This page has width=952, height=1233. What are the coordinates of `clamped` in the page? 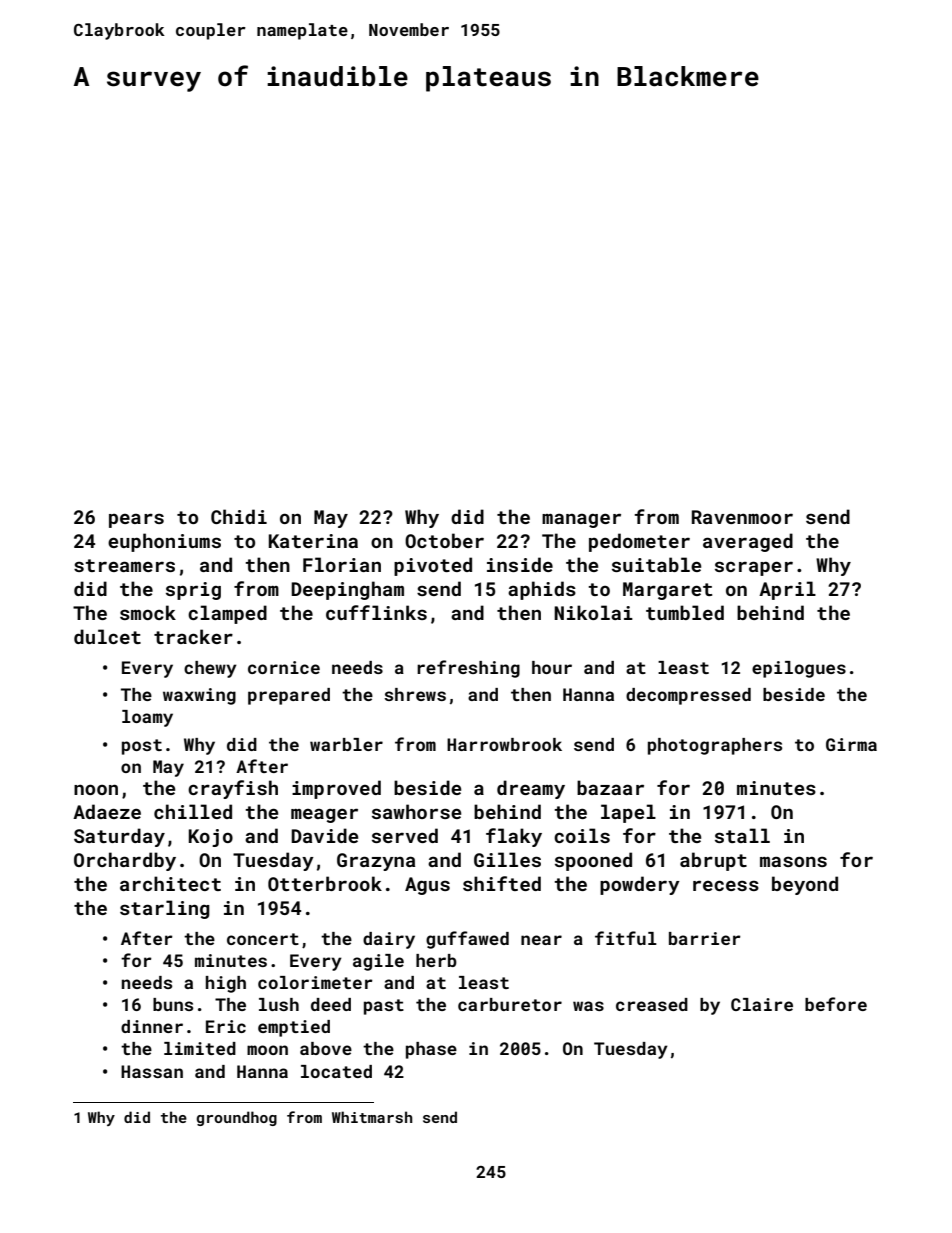 It's located at (227, 614).
